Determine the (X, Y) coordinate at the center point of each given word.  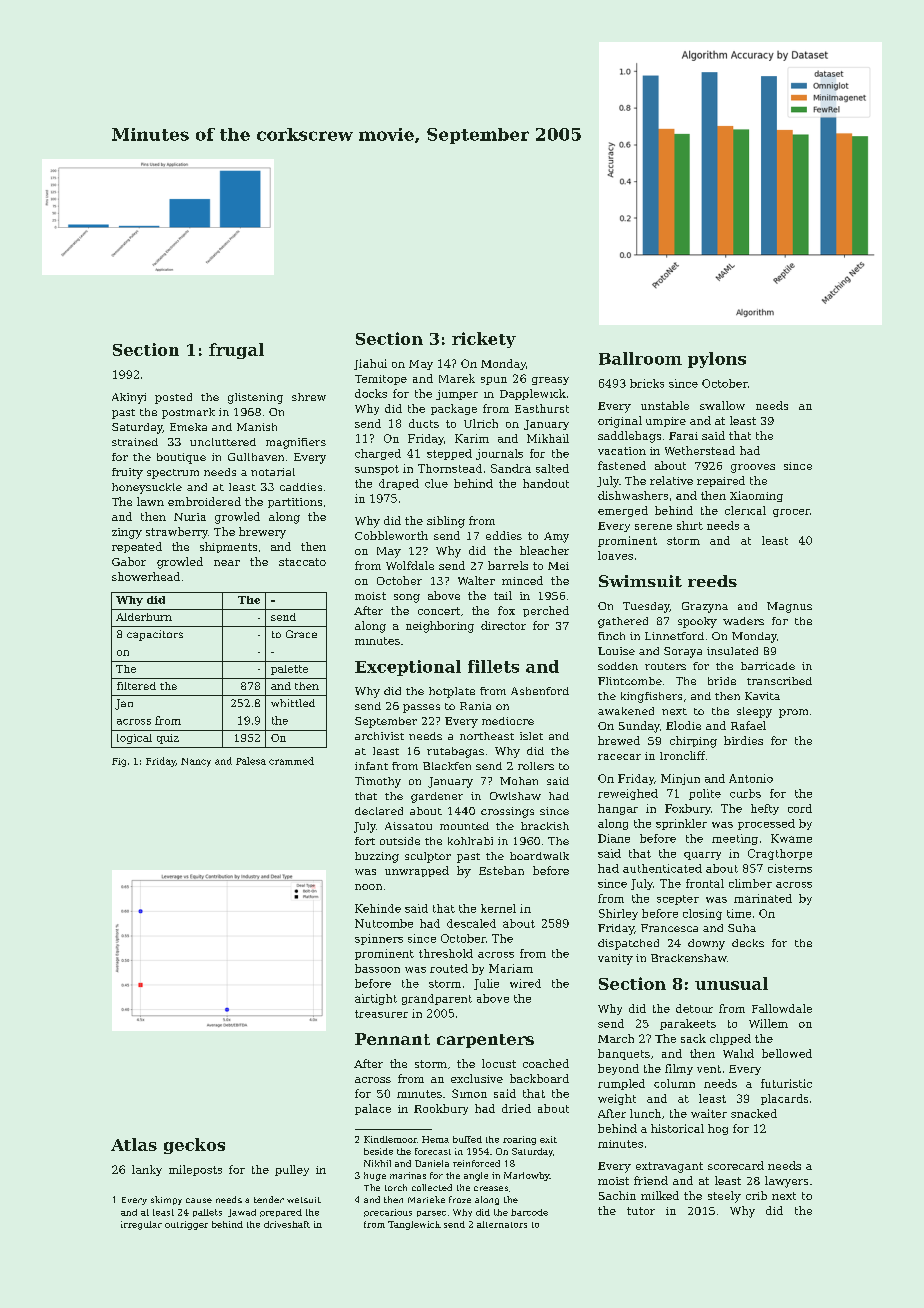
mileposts (195, 1170)
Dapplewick (533, 394)
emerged (623, 511)
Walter (476, 580)
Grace (301, 634)
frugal (236, 351)
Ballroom (640, 358)
